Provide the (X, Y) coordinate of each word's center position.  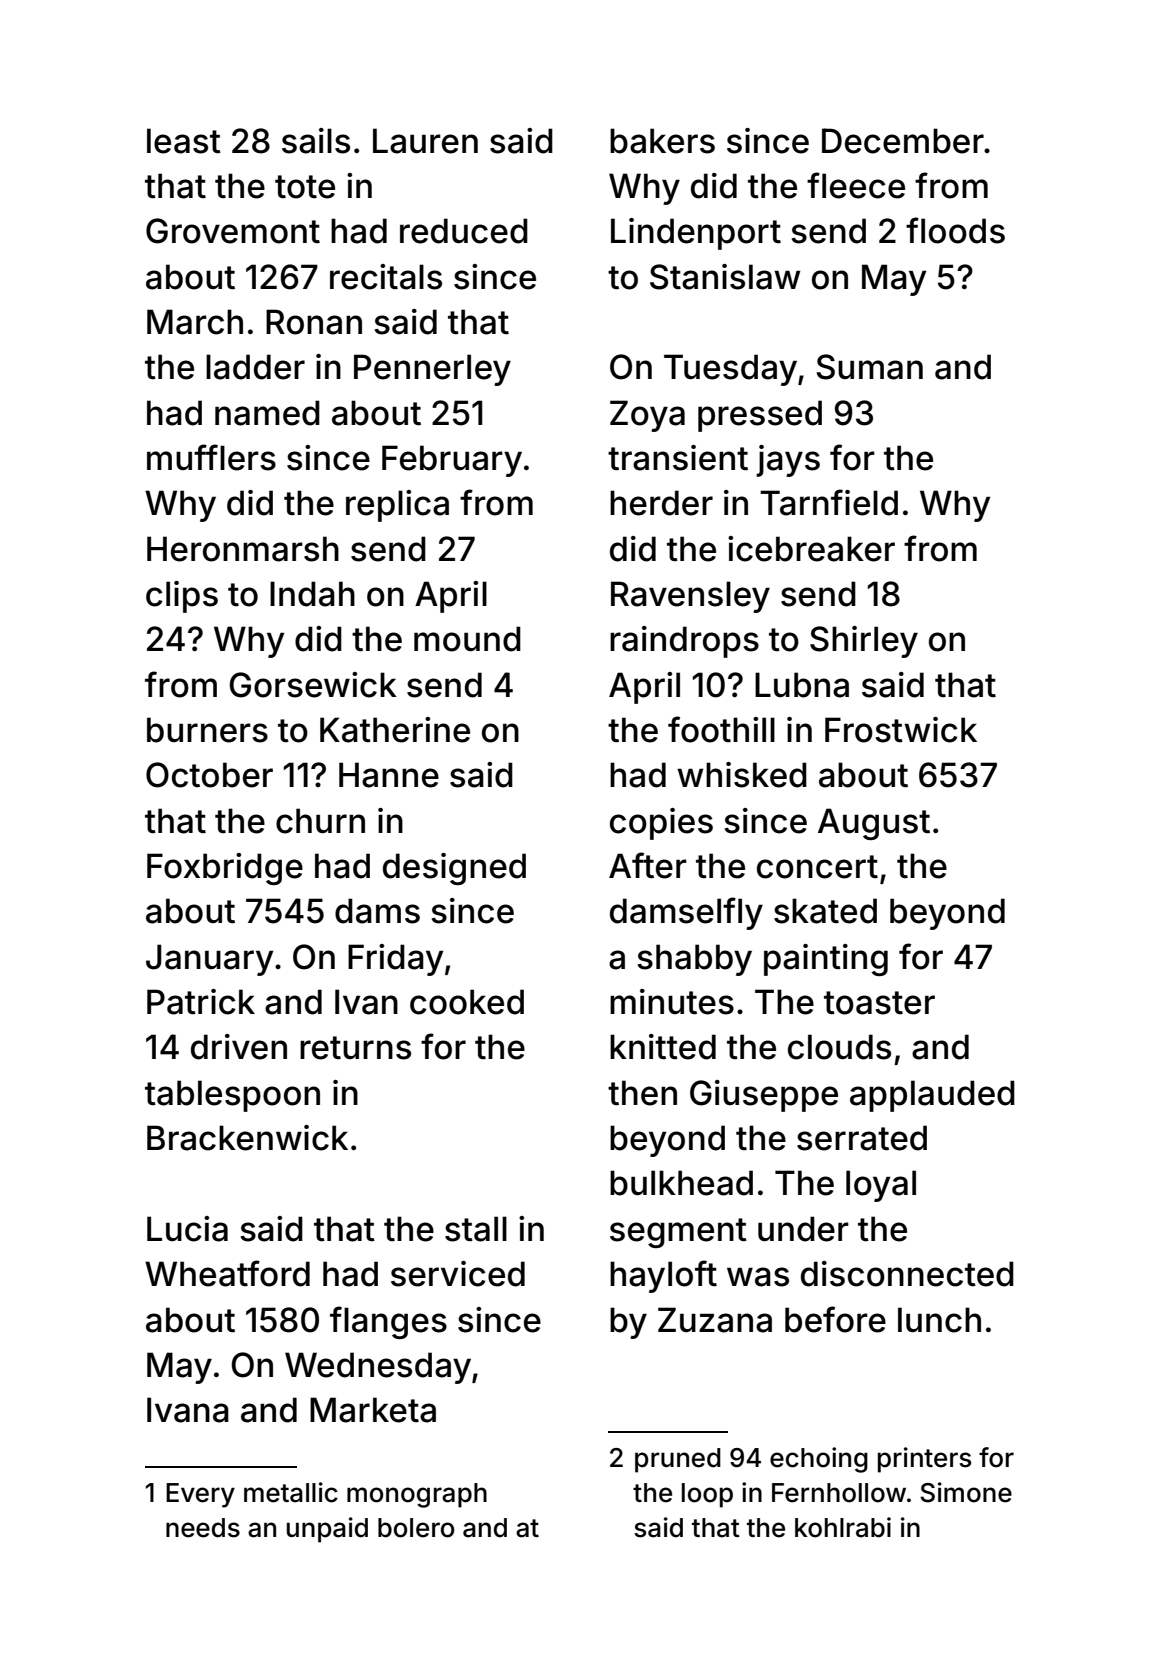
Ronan (314, 322)
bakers (662, 141)
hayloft (663, 1276)
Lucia (187, 1229)
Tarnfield (829, 502)
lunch (939, 1320)
